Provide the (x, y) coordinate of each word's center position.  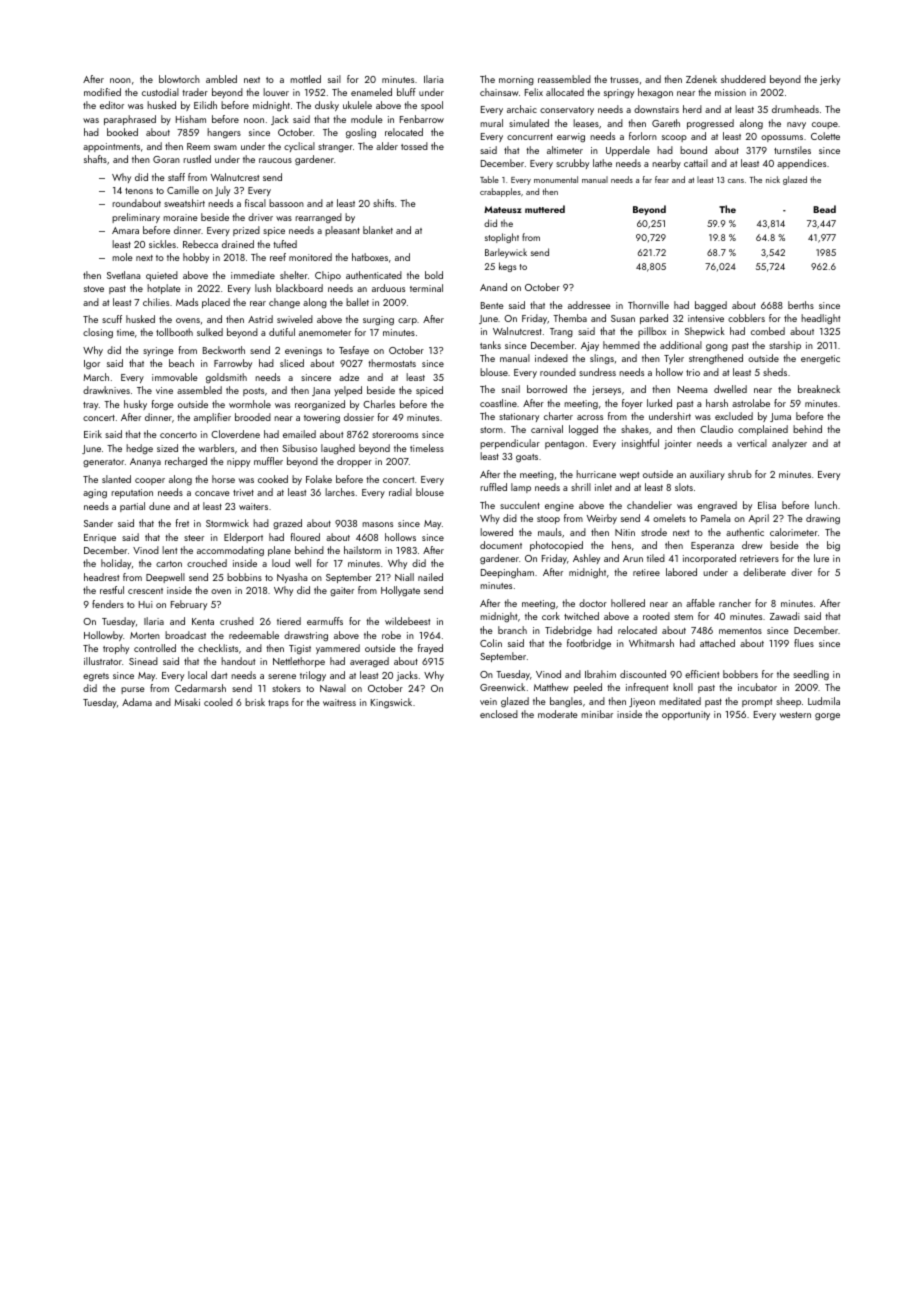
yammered (338, 649)
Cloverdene (235, 434)
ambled (221, 79)
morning (516, 80)
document (501, 545)
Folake (319, 479)
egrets (96, 677)
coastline (498, 403)
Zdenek (701, 79)
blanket (378, 230)
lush (263, 288)
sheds (775, 372)
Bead (824, 209)
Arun (633, 558)
